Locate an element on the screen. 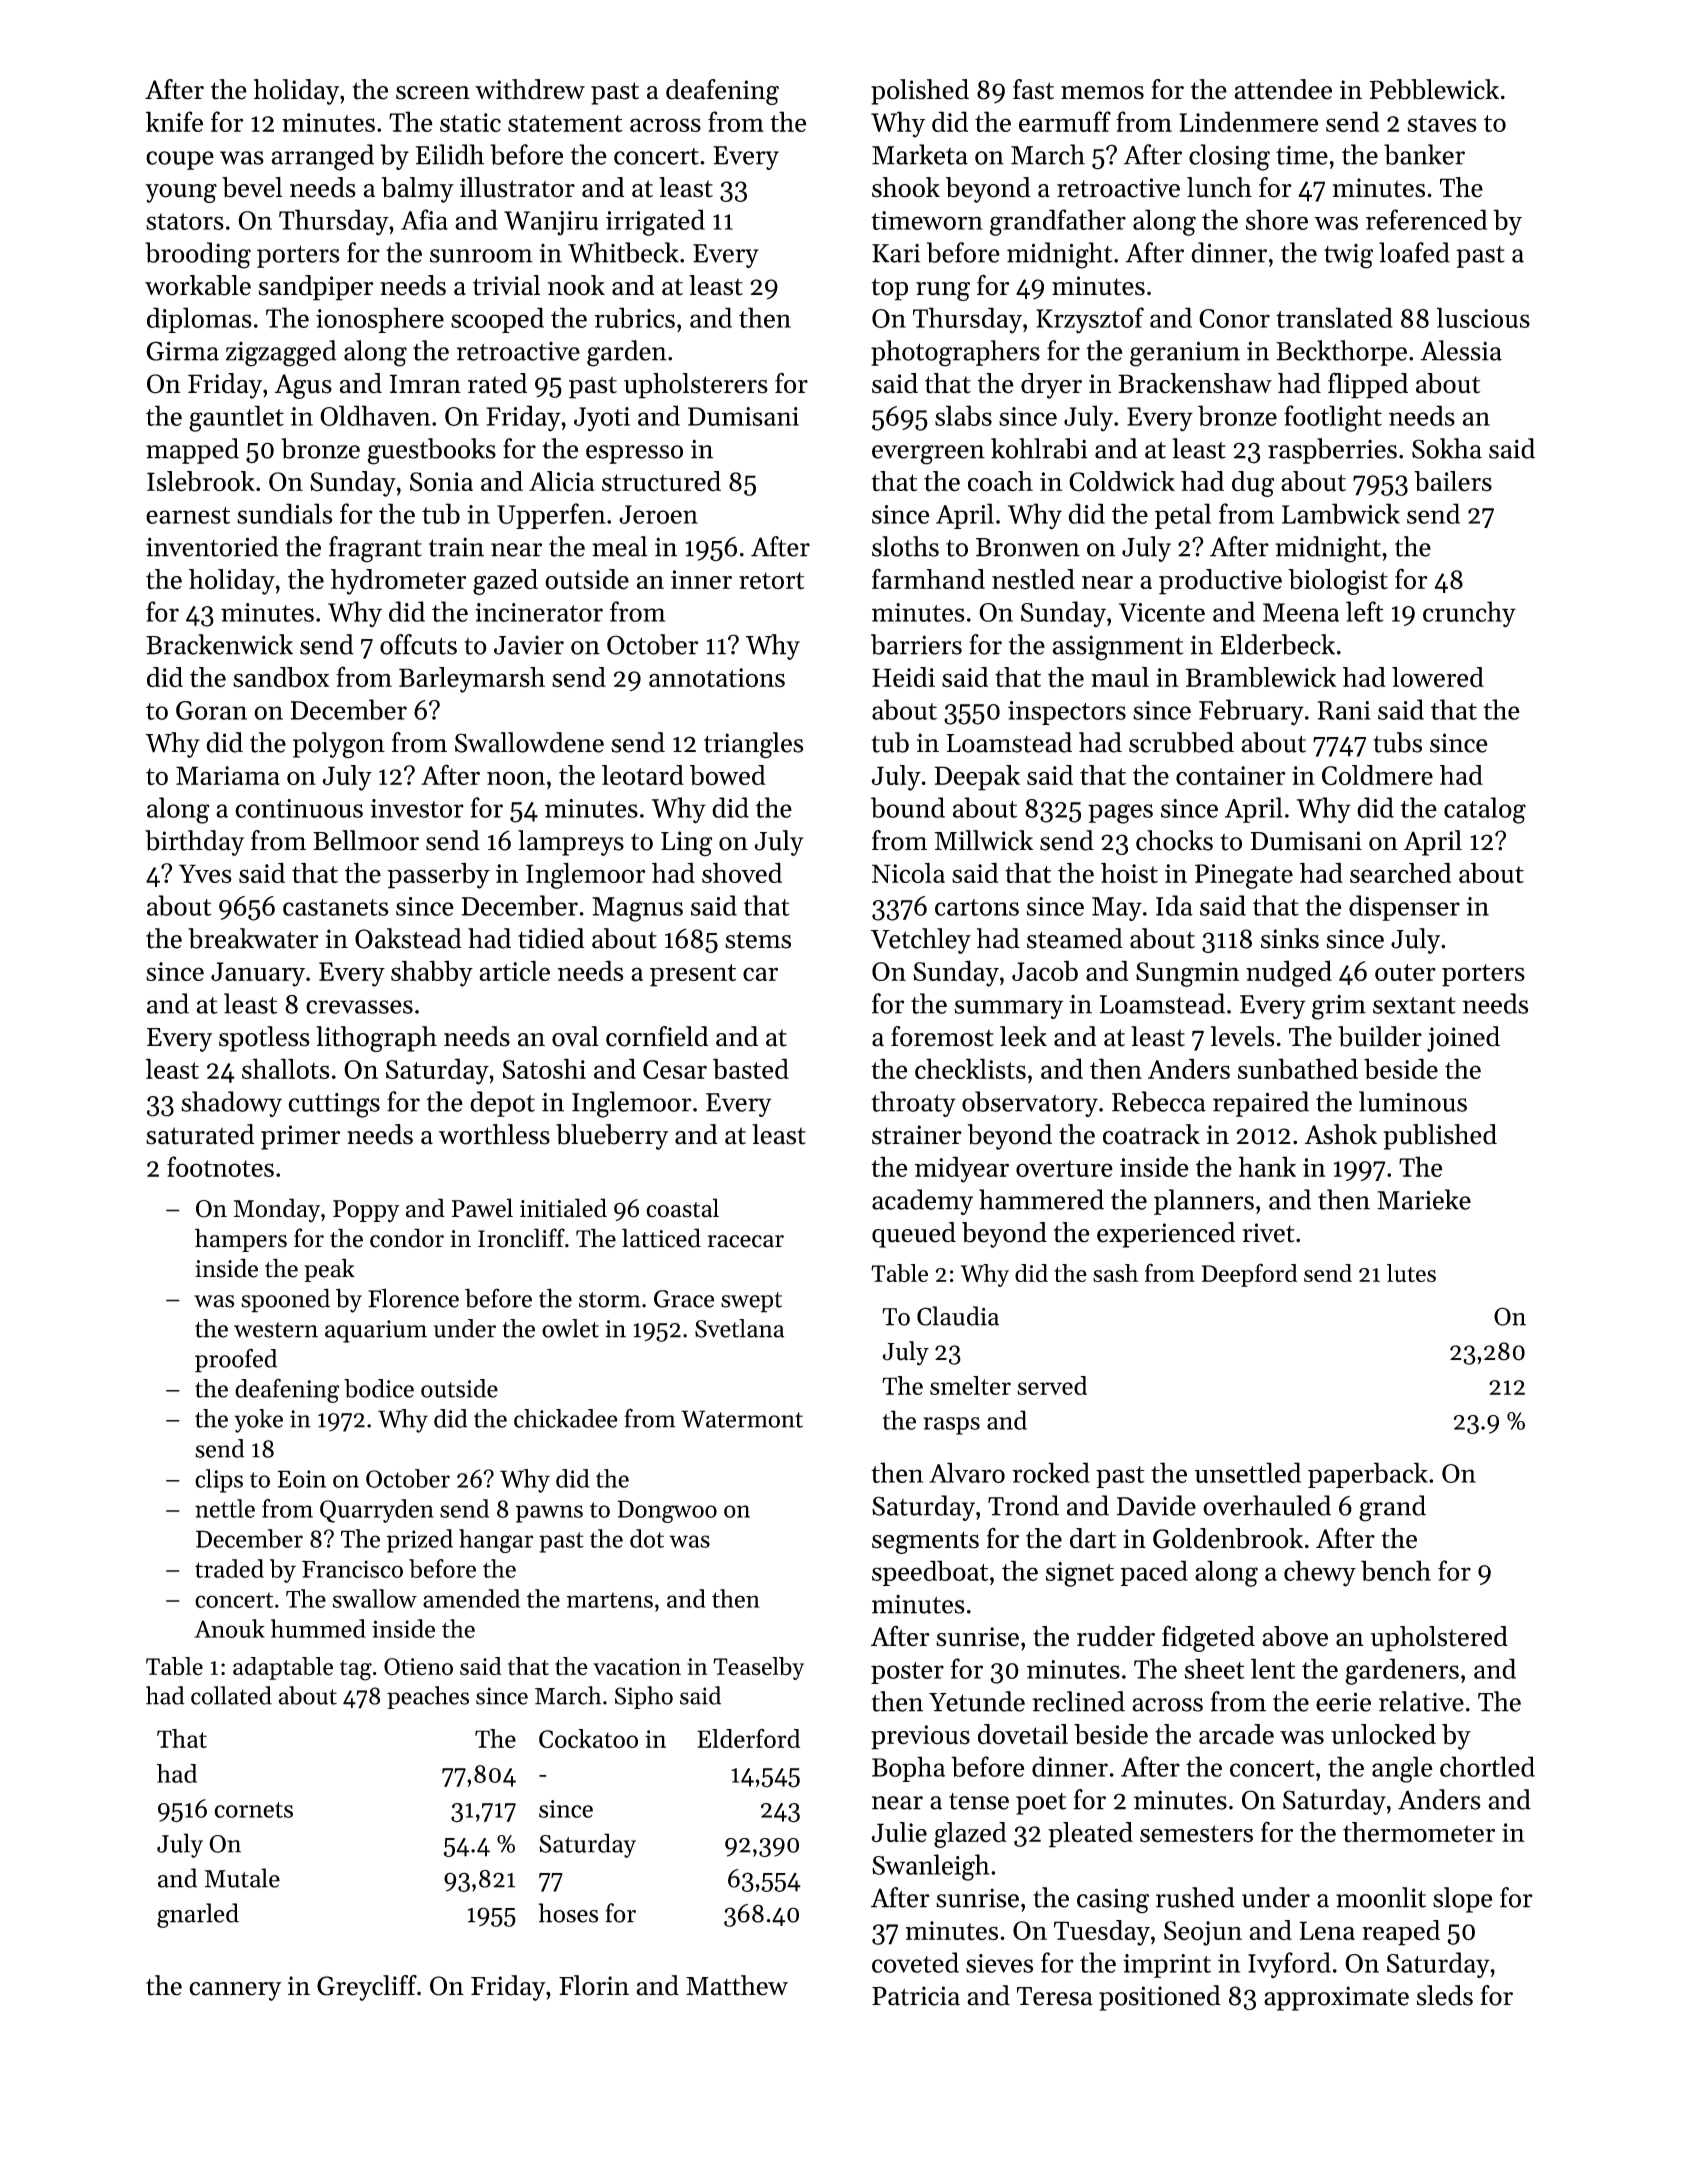 The width and height of the screenshot is (1683, 2178). Marieke is located at coordinates (1424, 1199).
